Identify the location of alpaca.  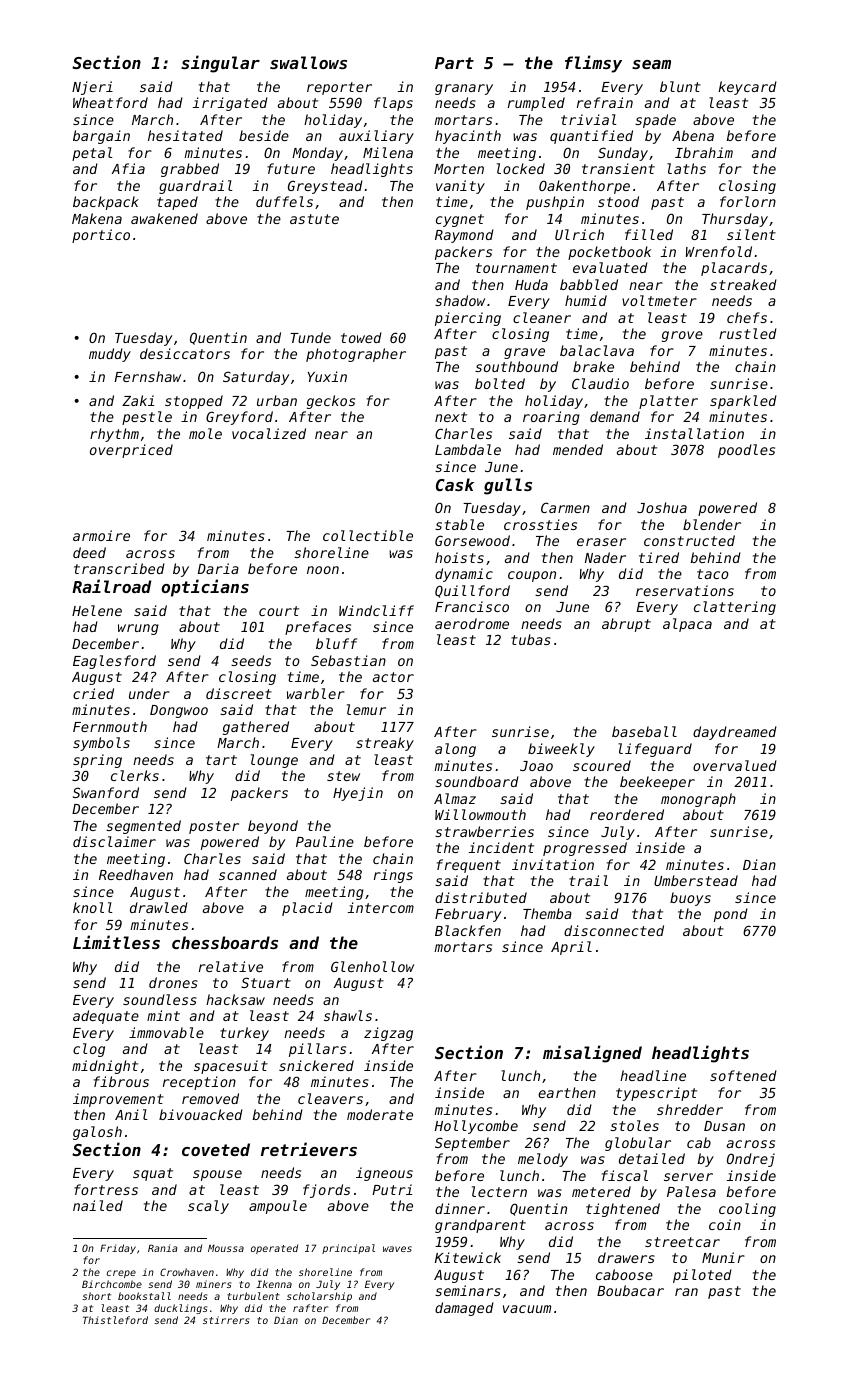
(687, 625).
